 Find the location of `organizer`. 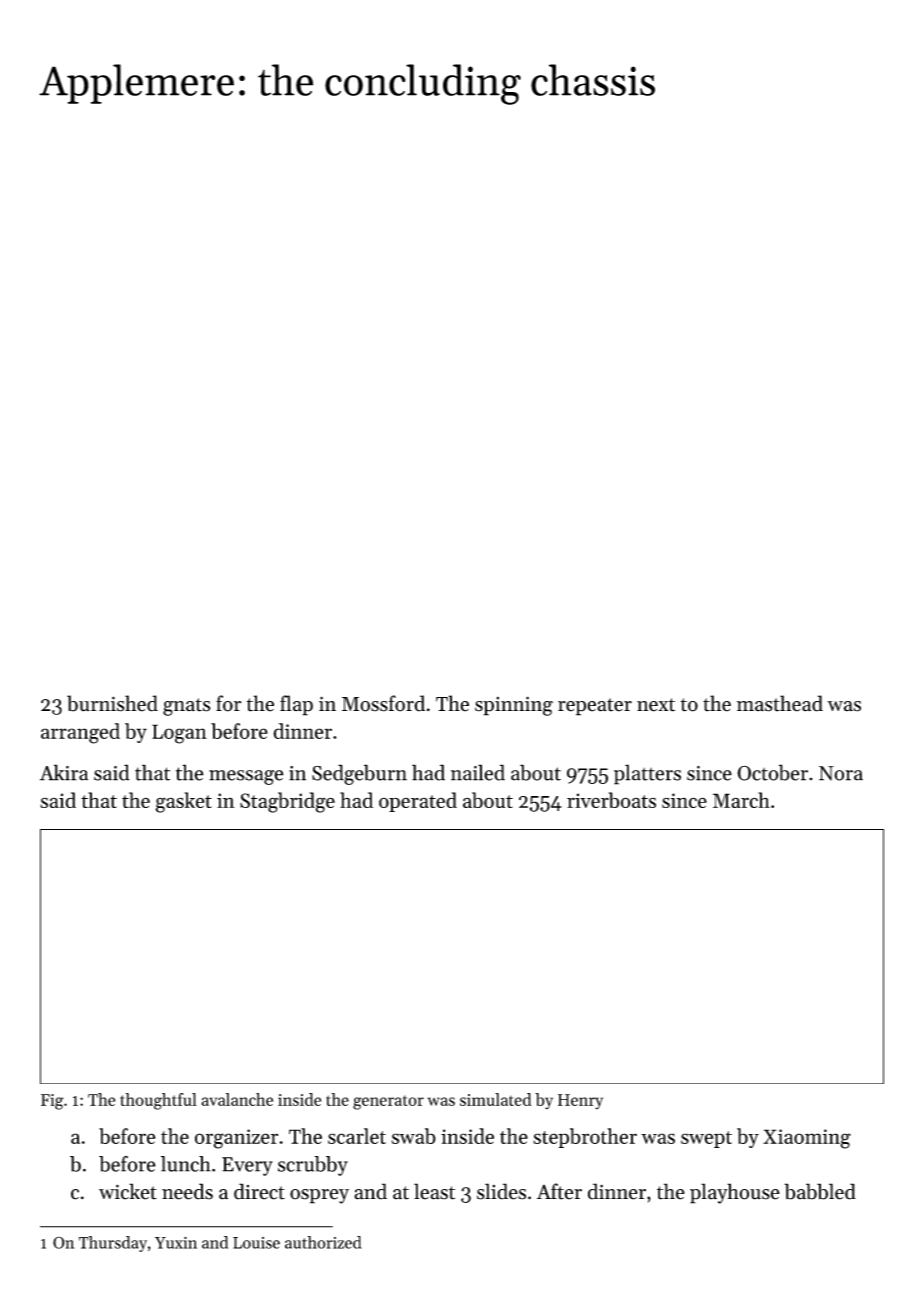

organizer is located at coordinates (236, 1139).
